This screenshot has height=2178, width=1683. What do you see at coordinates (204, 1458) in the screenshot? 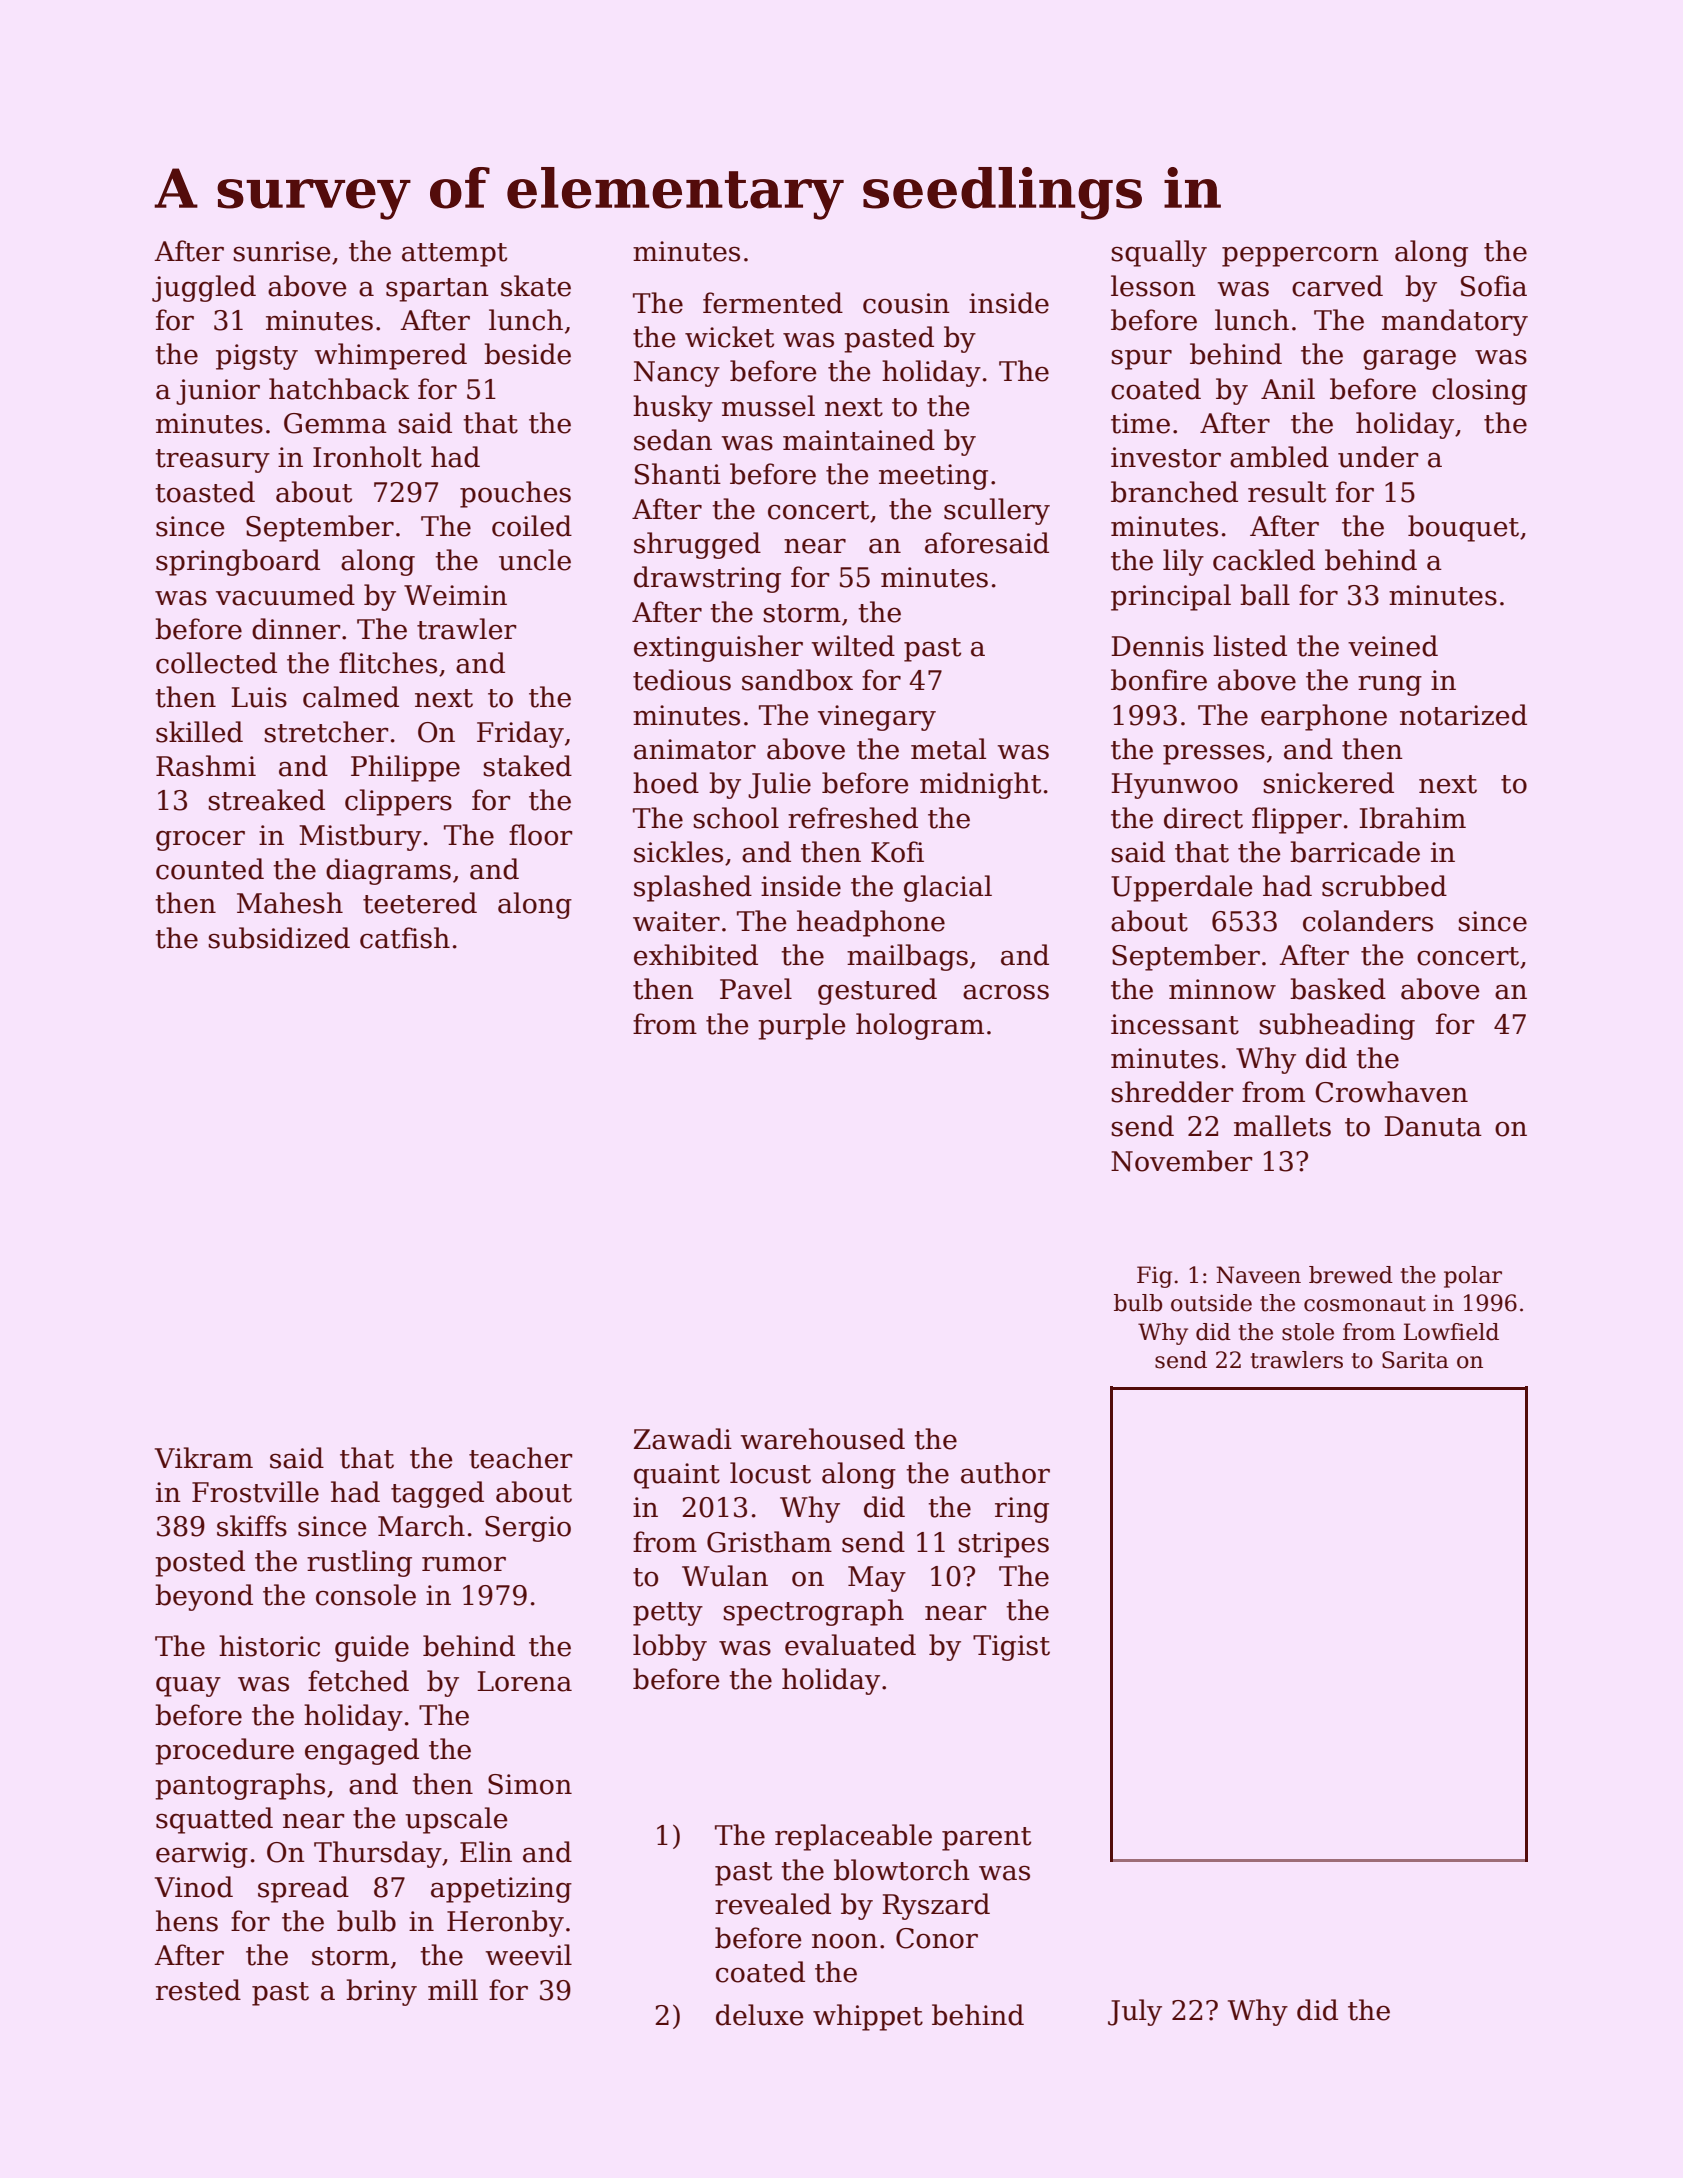
I see `Vikram` at bounding box center [204, 1458].
